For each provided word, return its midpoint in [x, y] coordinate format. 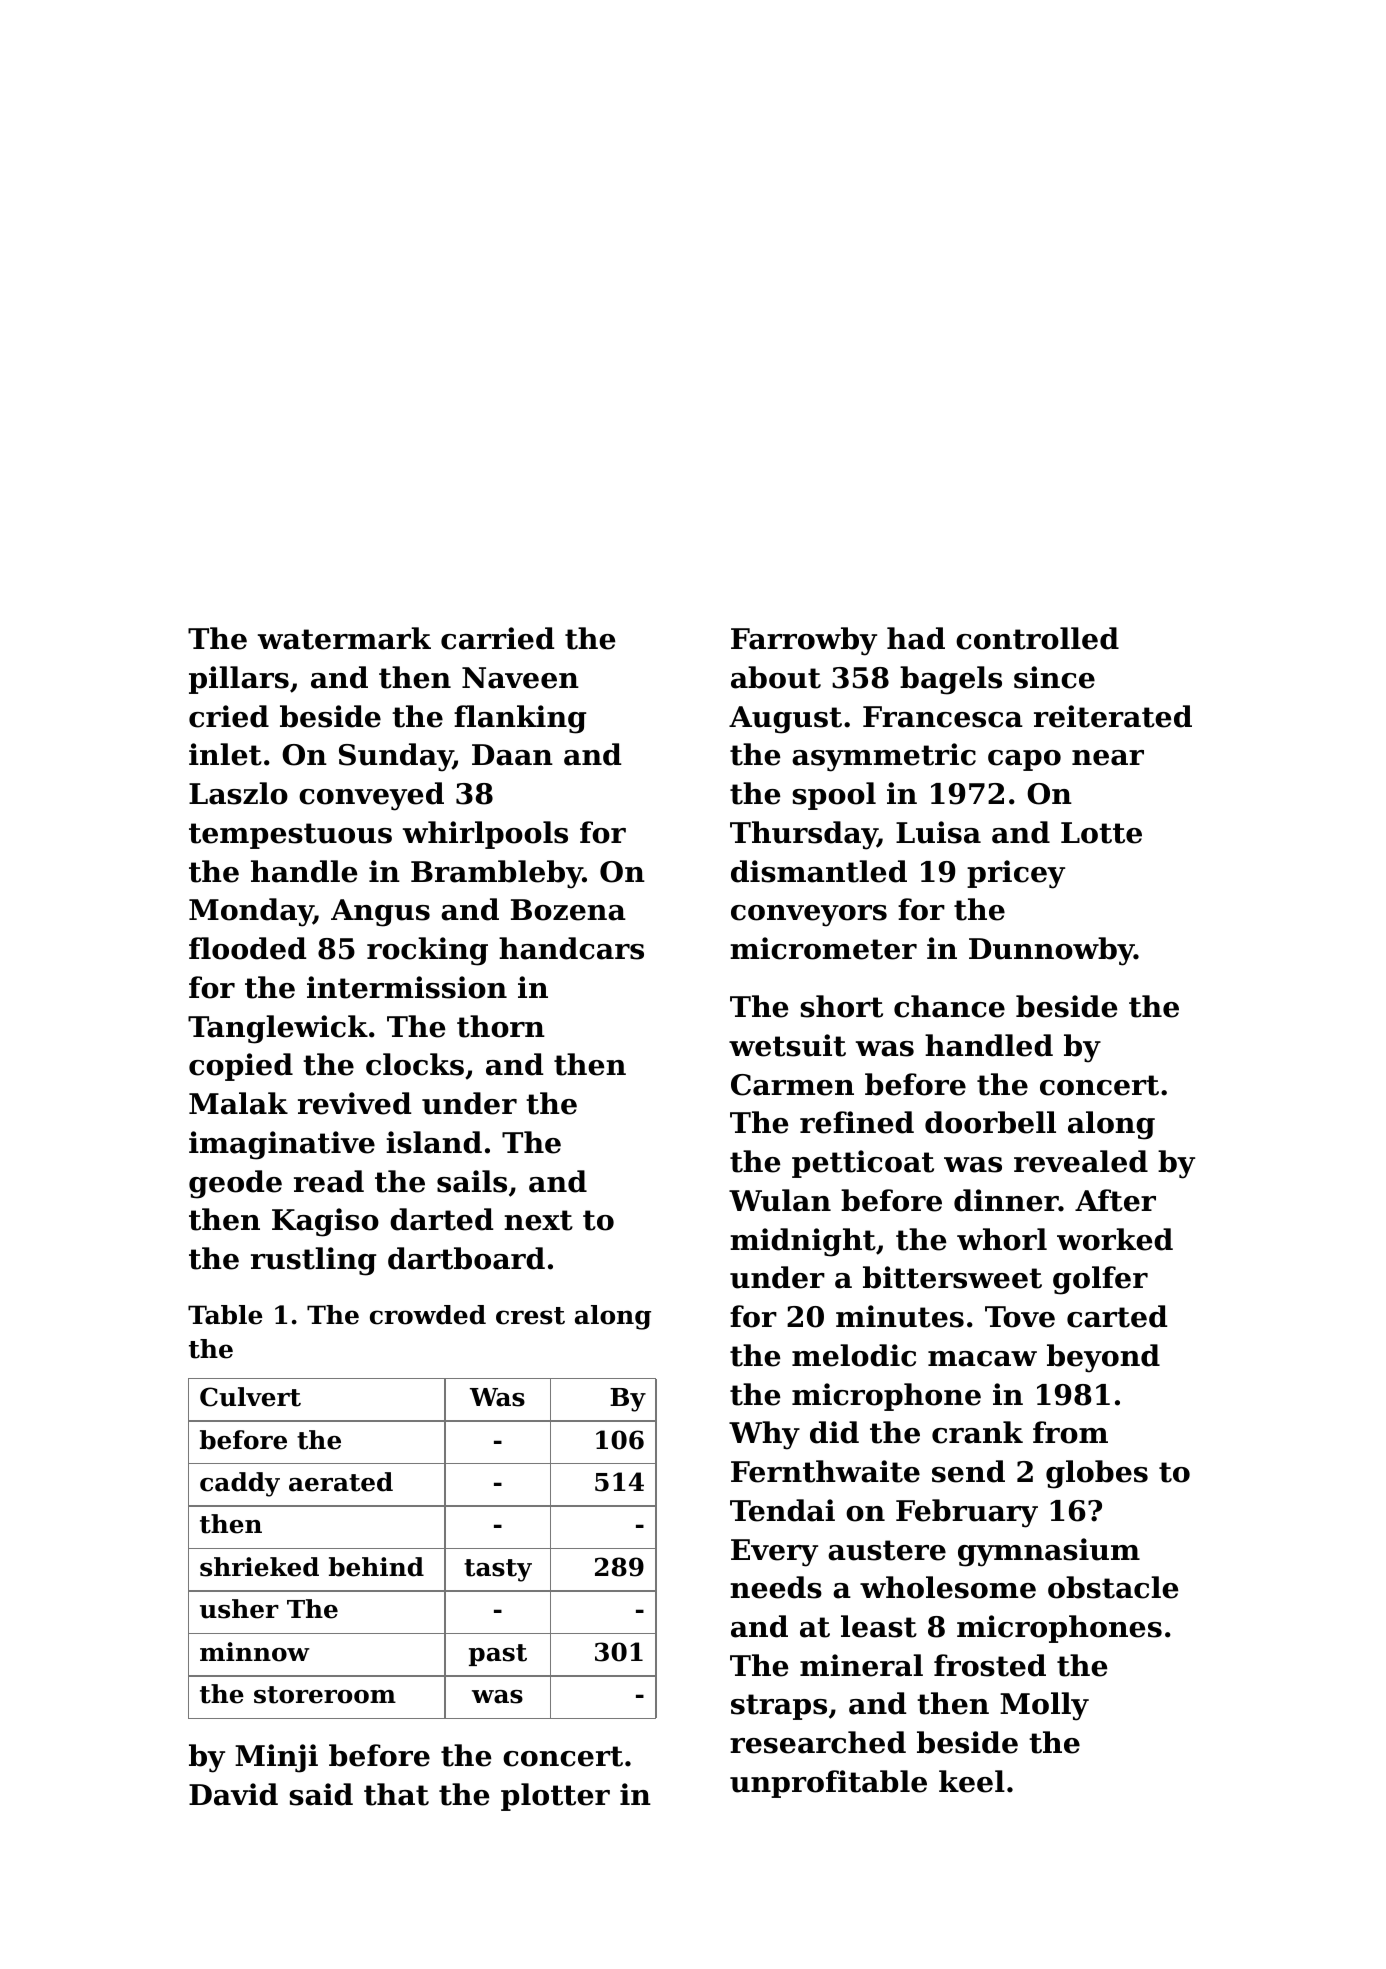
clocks [415, 1064]
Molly [1044, 1706]
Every [774, 1553]
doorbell [990, 1122]
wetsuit [787, 1045]
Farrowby [804, 641]
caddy [240, 1484]
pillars [239, 680]
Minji [276, 1758]
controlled [1037, 638]
